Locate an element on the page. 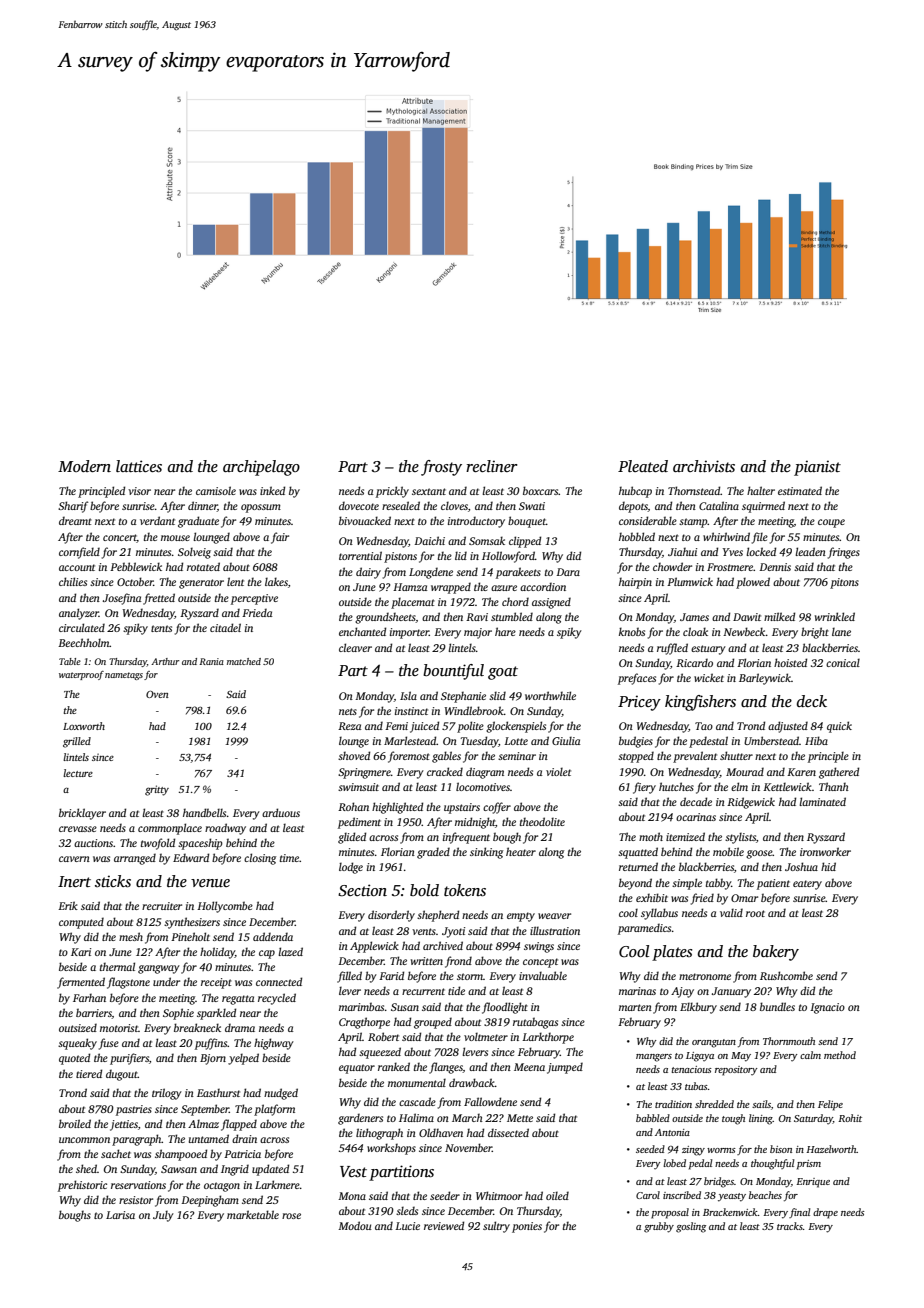 This page has height=1308, width=924. highlighted is located at coordinates (397, 808).
